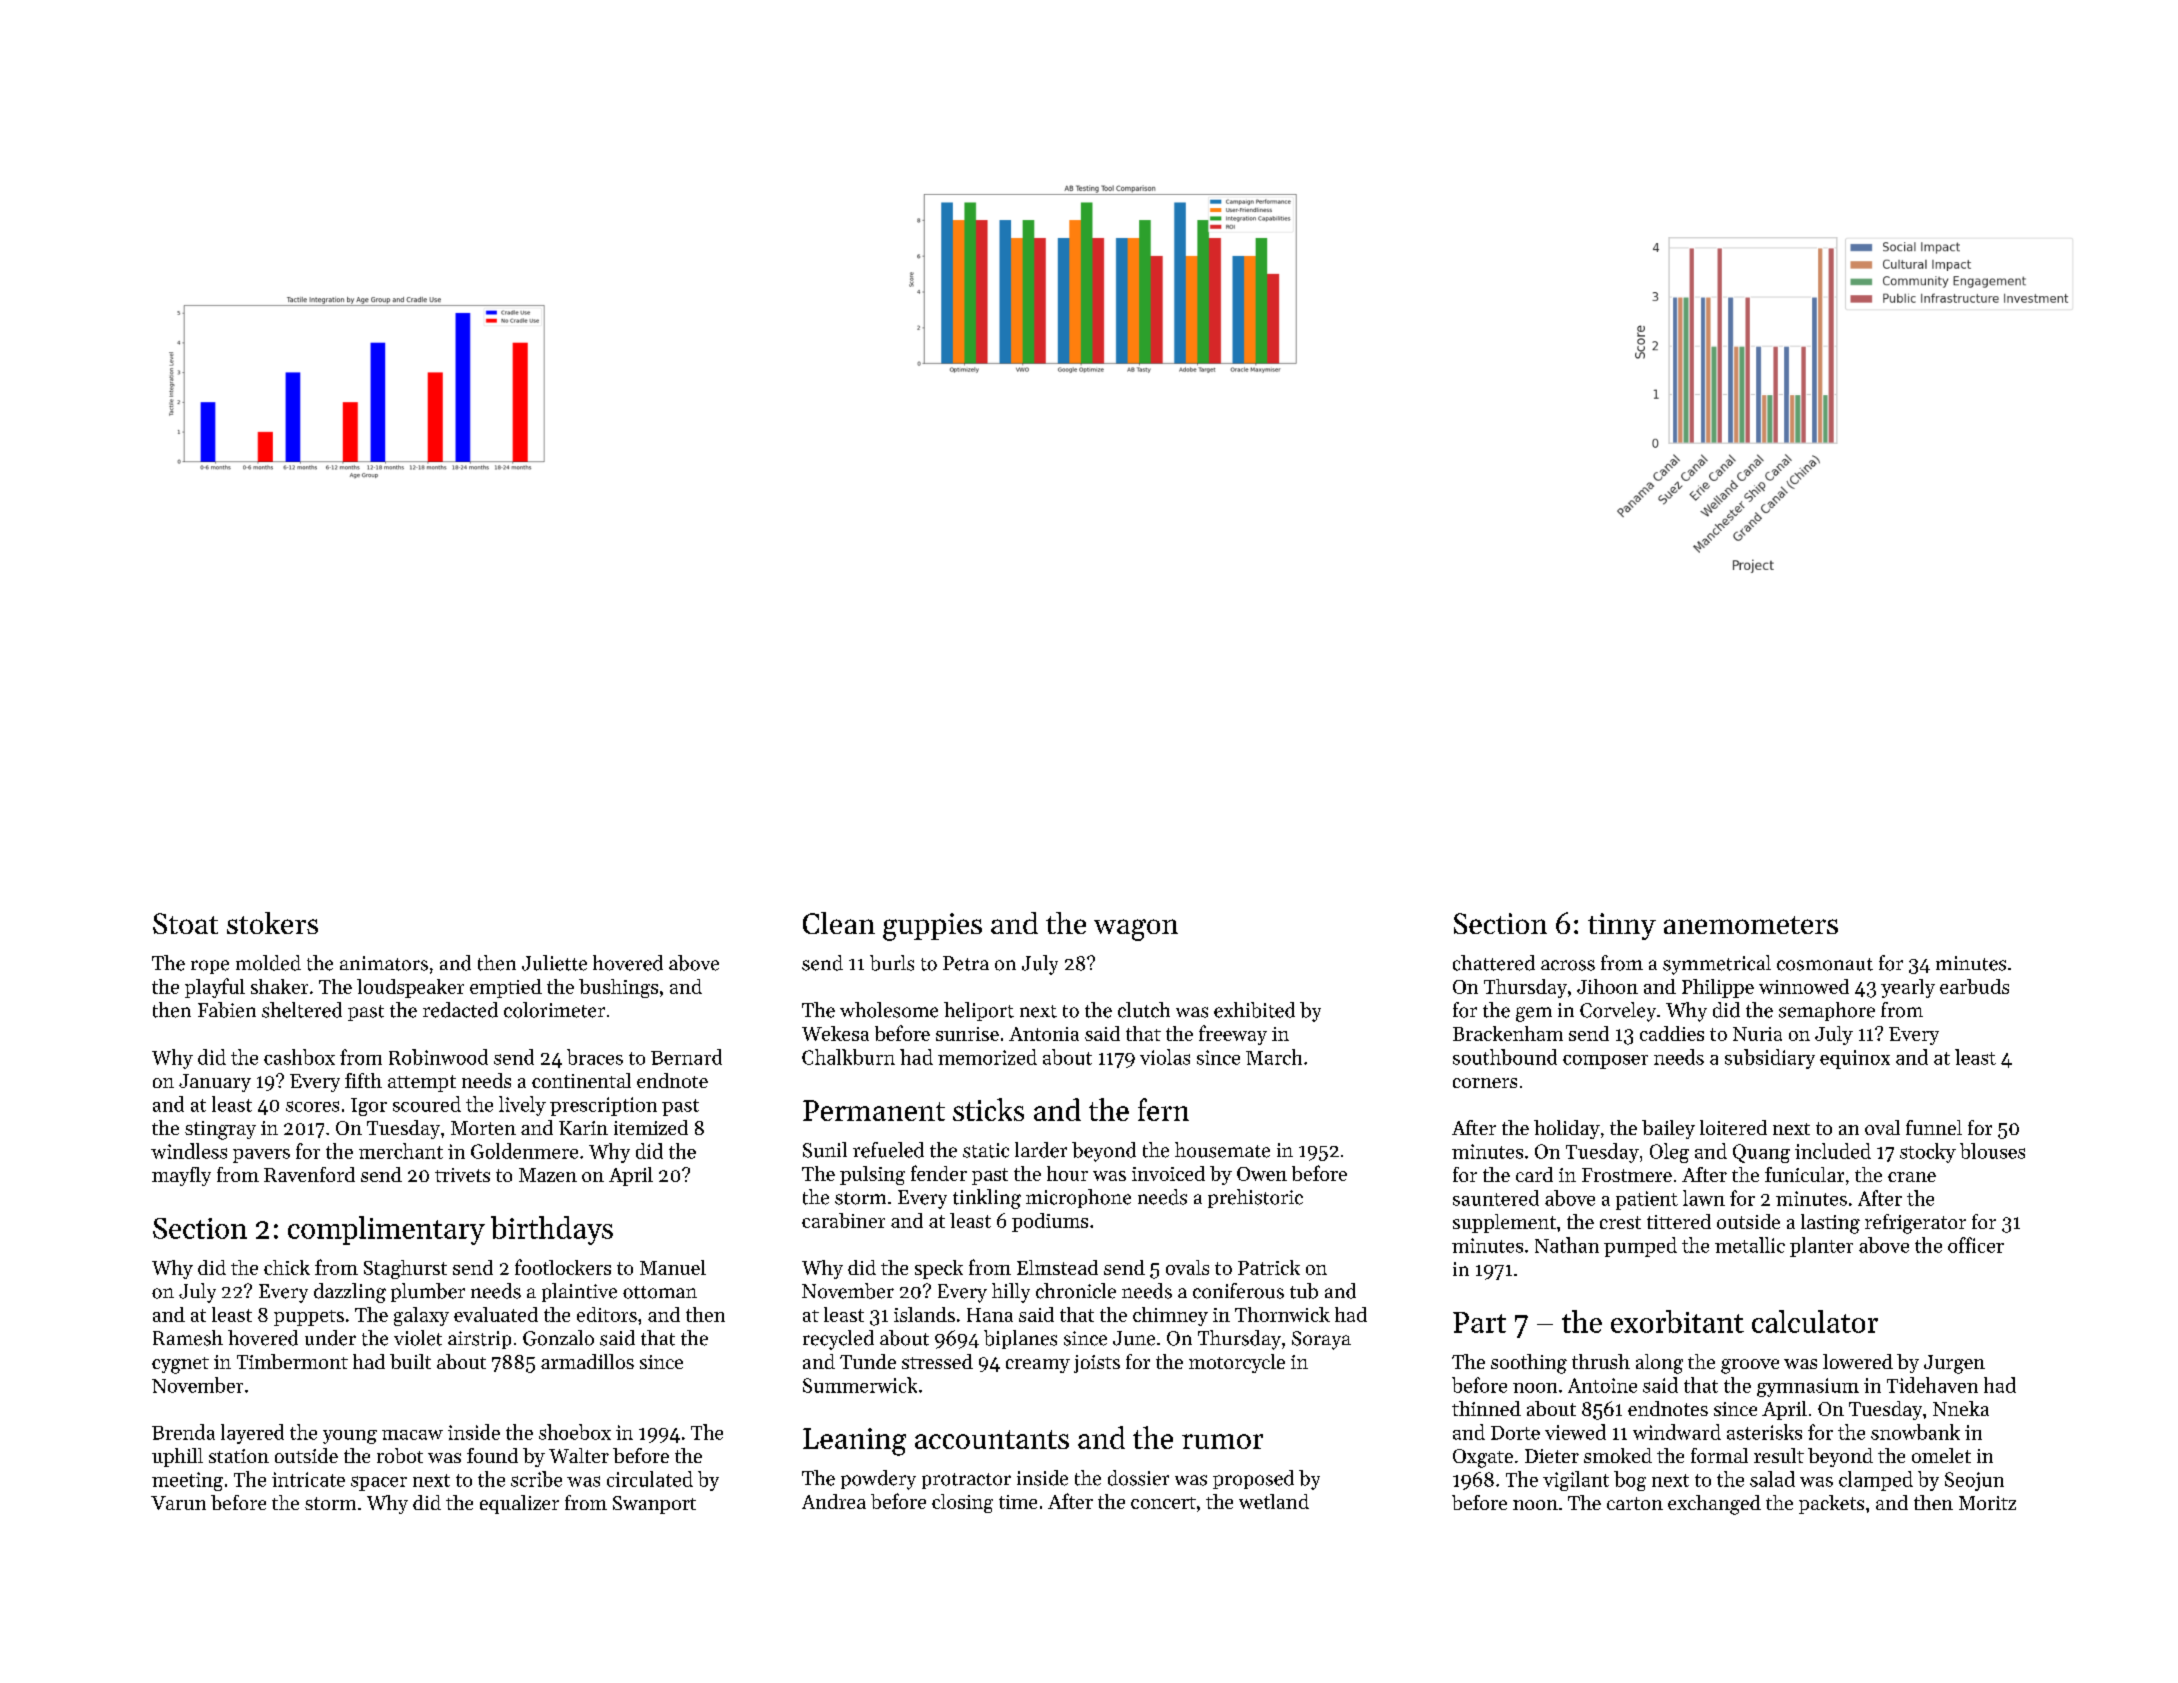  What do you see at coordinates (1494, 963) in the image?
I see `chattered` at bounding box center [1494, 963].
